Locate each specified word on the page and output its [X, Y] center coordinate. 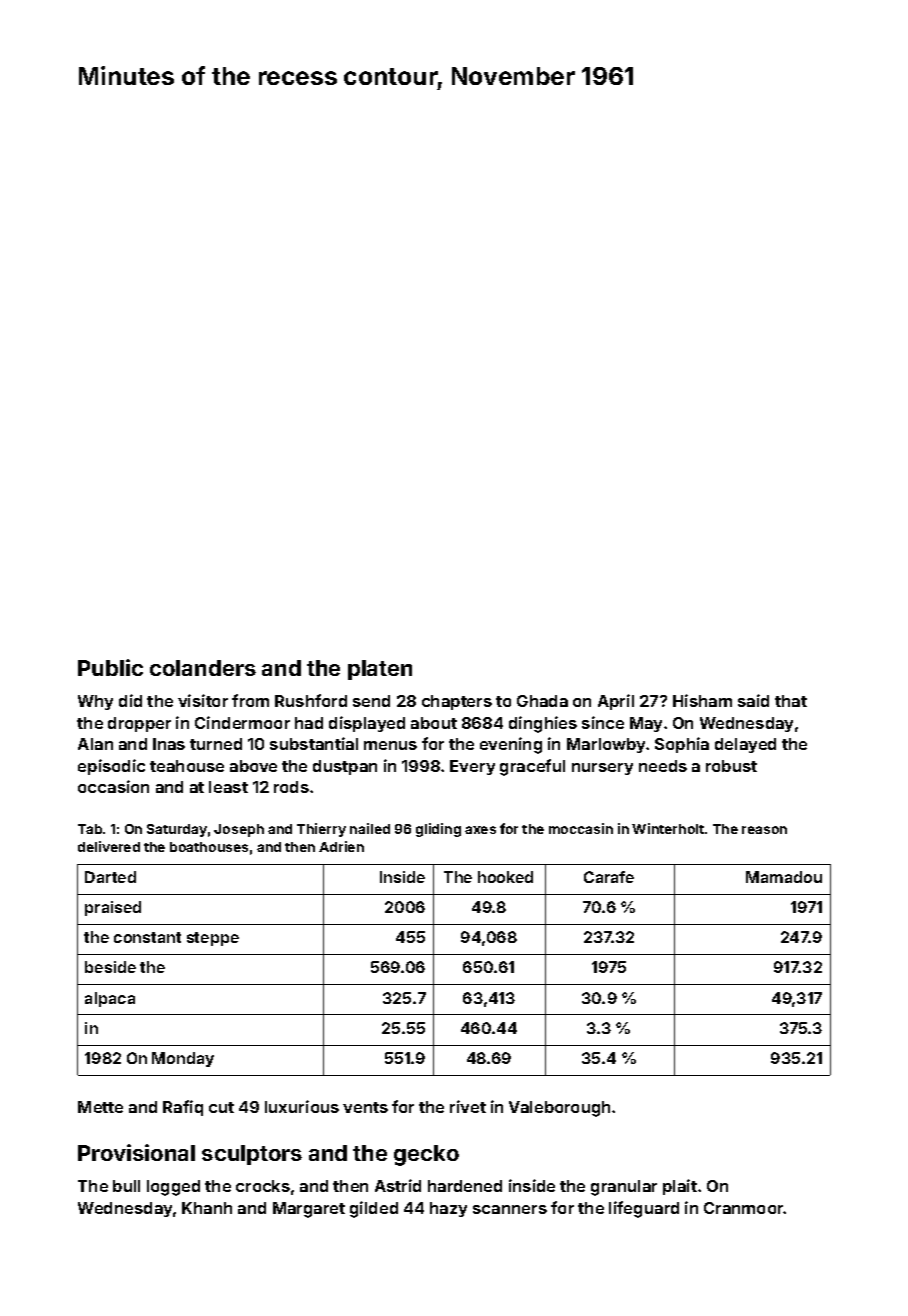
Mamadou [784, 877]
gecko [426, 1155]
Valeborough [559, 1109]
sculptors [252, 1155]
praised [113, 908]
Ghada [542, 701]
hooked [505, 877]
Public [110, 667]
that [791, 701]
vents [365, 1107]
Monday [183, 1059]
